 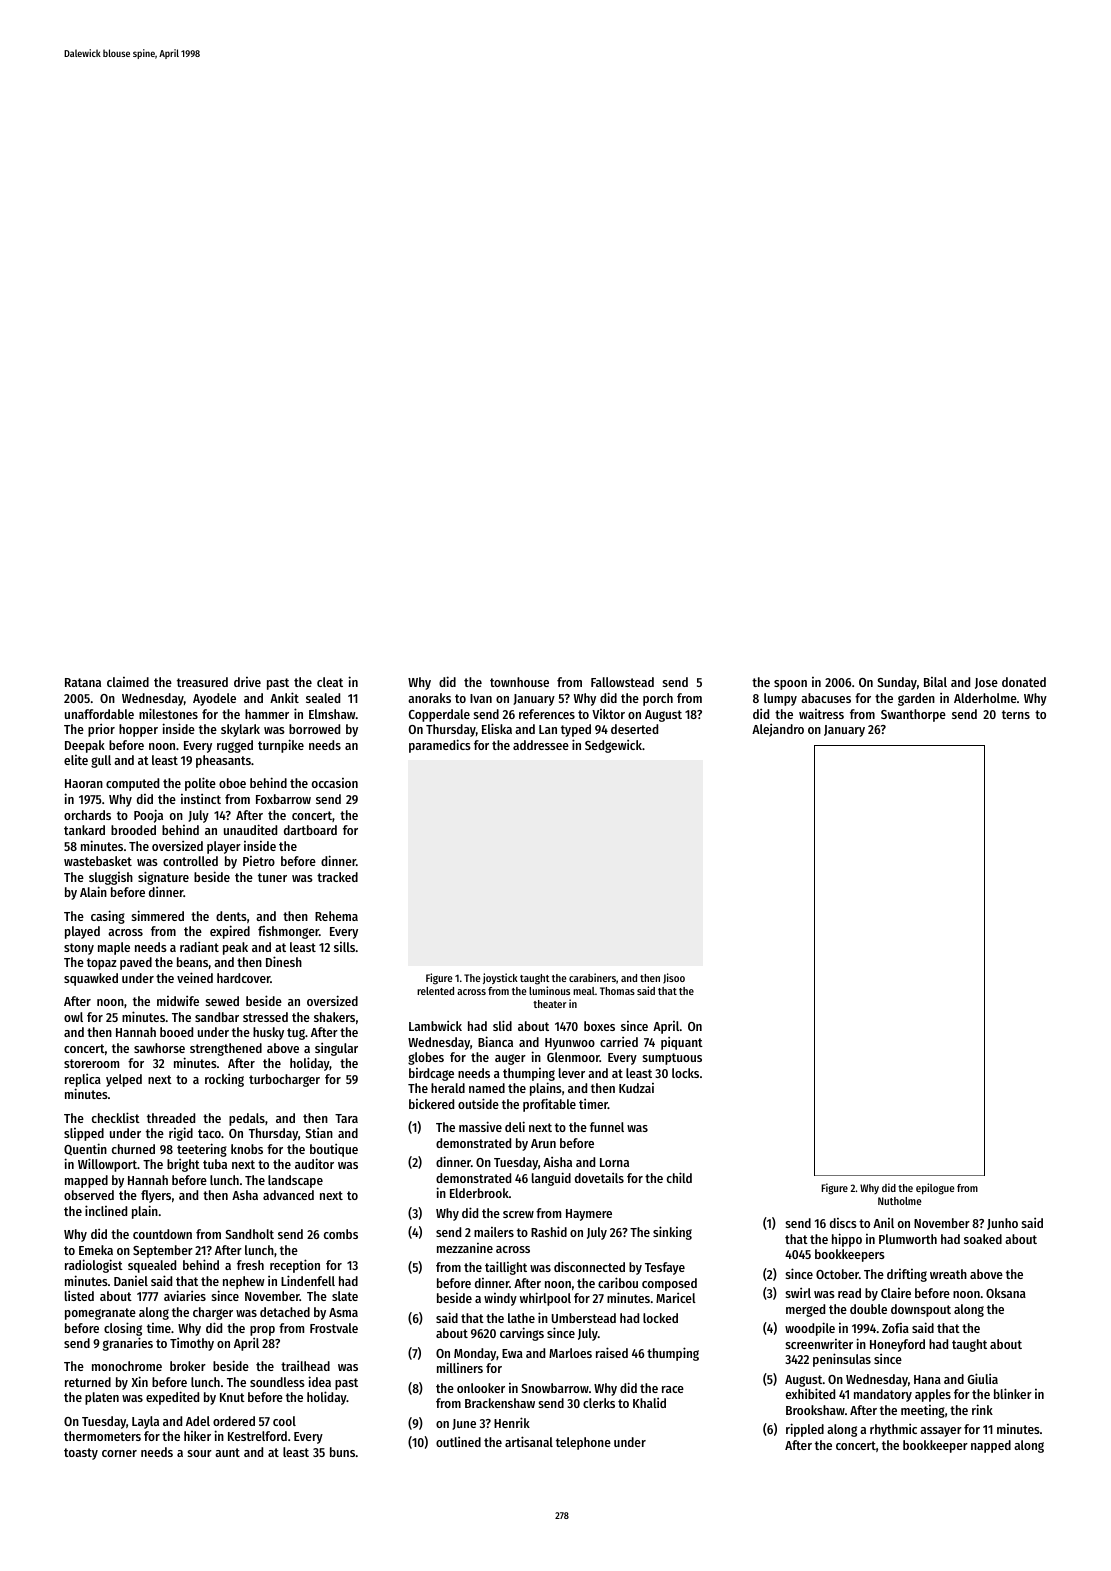 I want to click on turnpike, so click(x=281, y=746).
